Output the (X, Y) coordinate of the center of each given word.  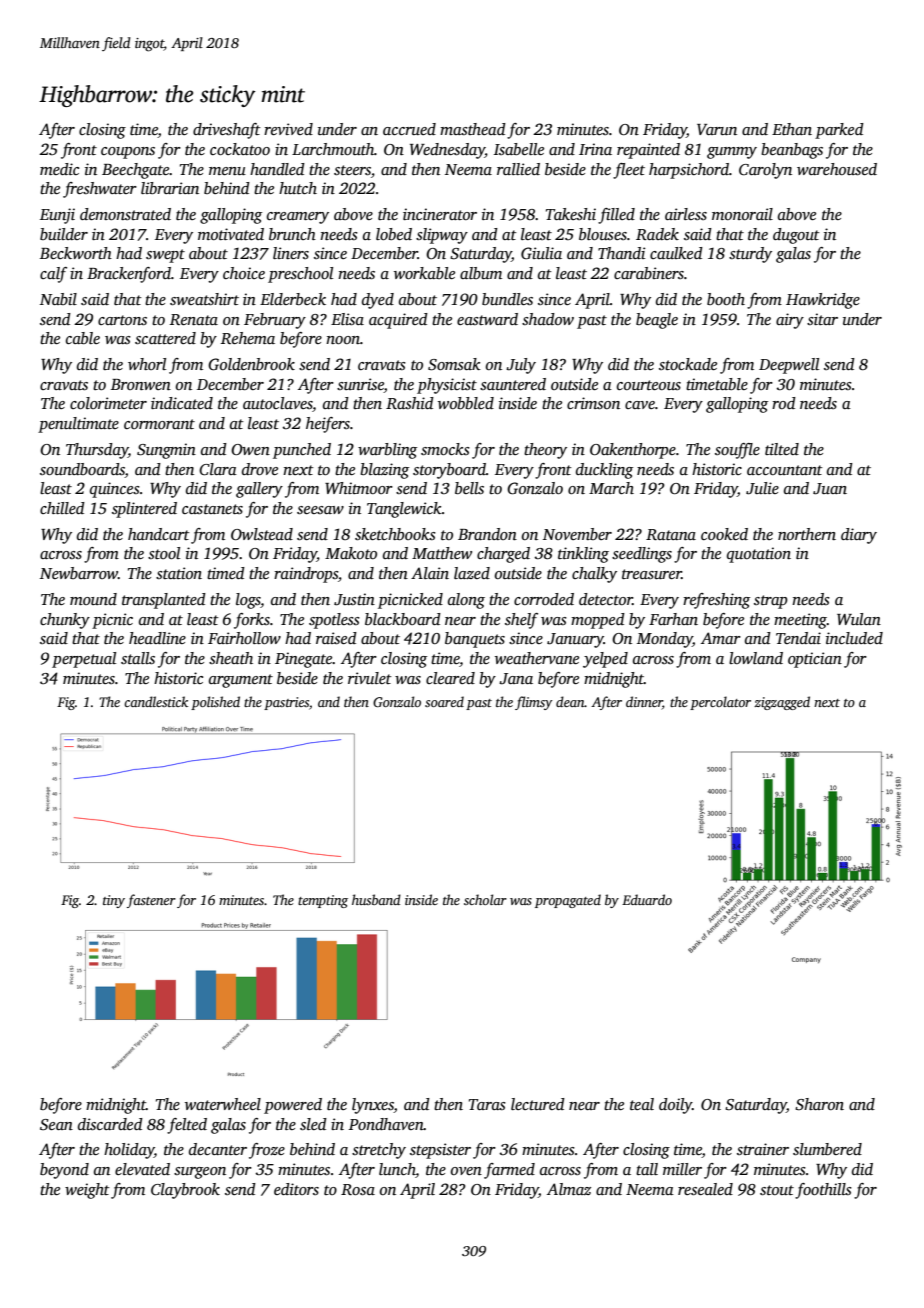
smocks (445, 449)
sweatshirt (204, 299)
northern (807, 534)
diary (859, 536)
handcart (159, 534)
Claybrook (185, 1191)
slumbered (827, 1149)
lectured (538, 1104)
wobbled (466, 403)
